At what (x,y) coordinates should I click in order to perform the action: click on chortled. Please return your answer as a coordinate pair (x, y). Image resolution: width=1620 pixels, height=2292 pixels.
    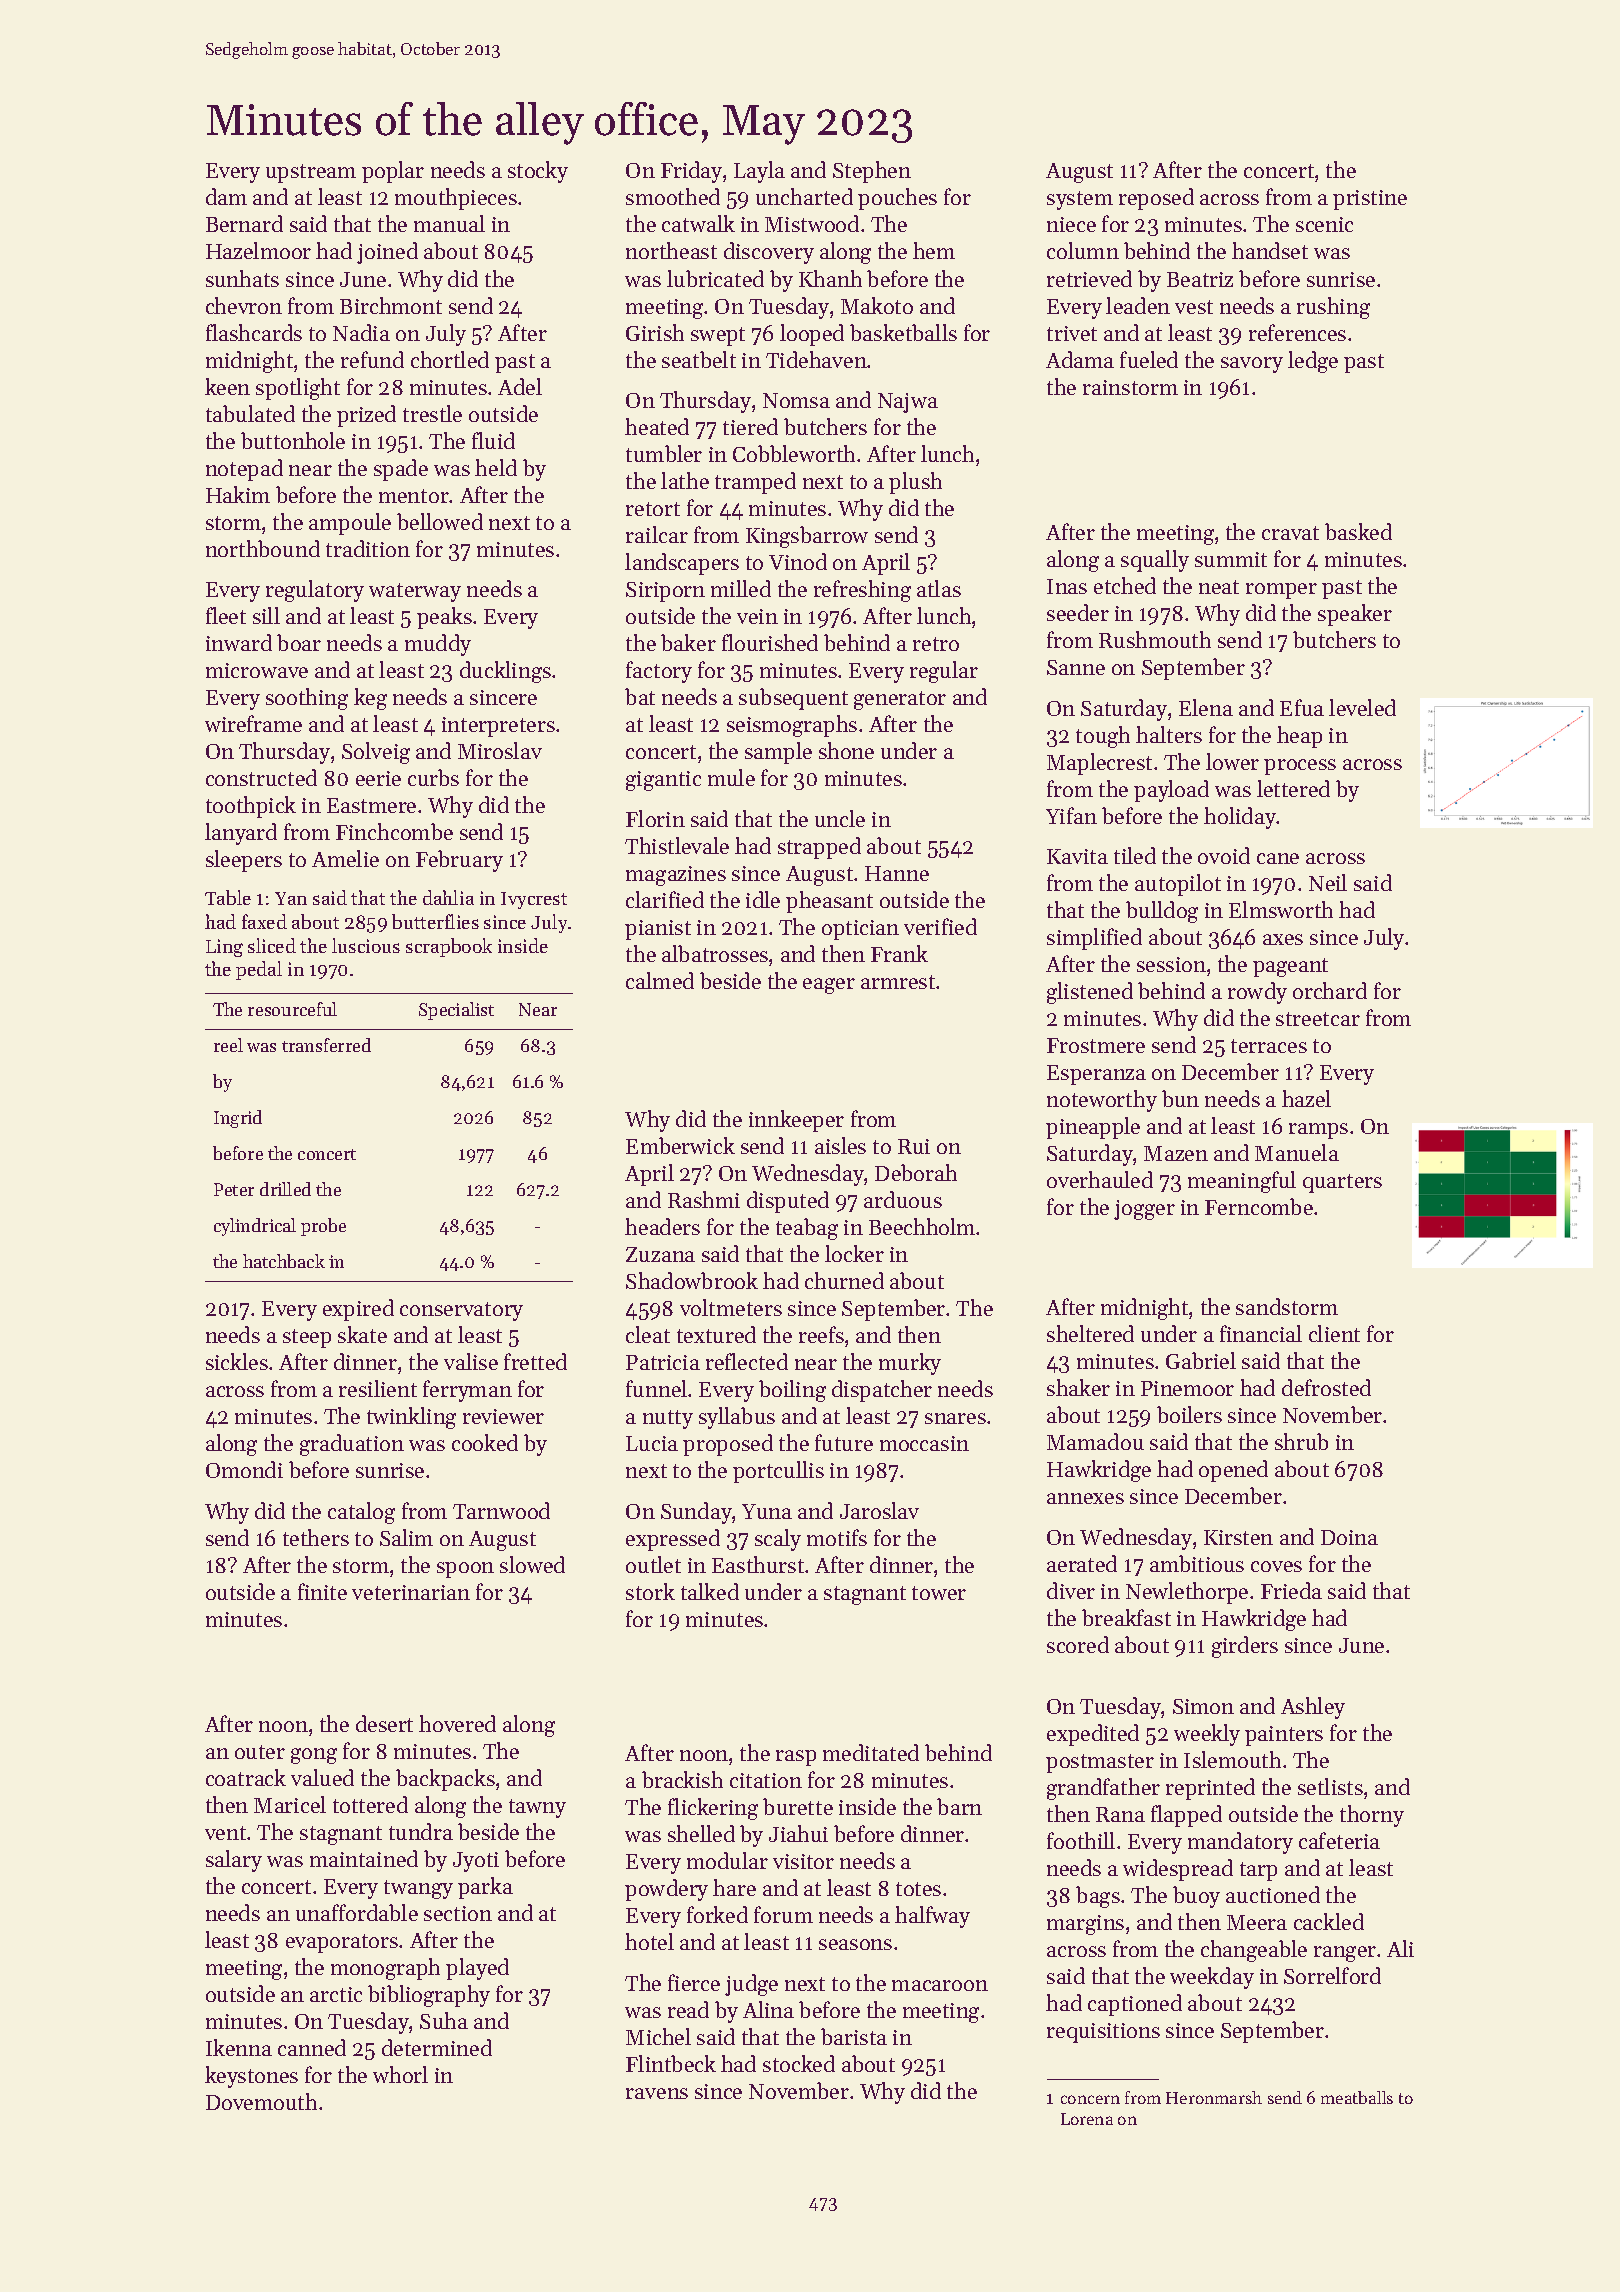
    Looking at the image, I should click on (450, 359).
